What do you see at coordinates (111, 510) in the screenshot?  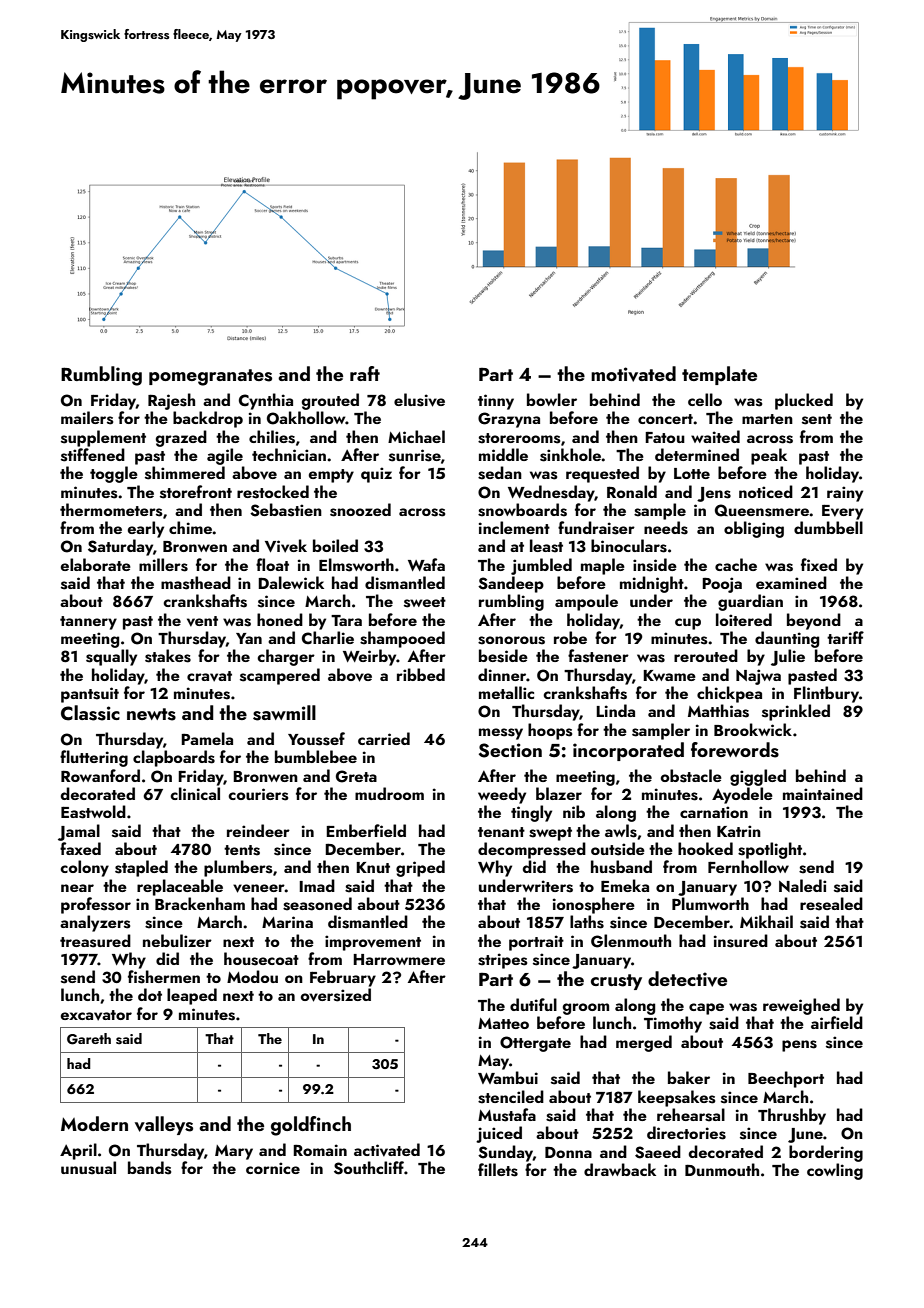 I see `thermometers` at bounding box center [111, 510].
